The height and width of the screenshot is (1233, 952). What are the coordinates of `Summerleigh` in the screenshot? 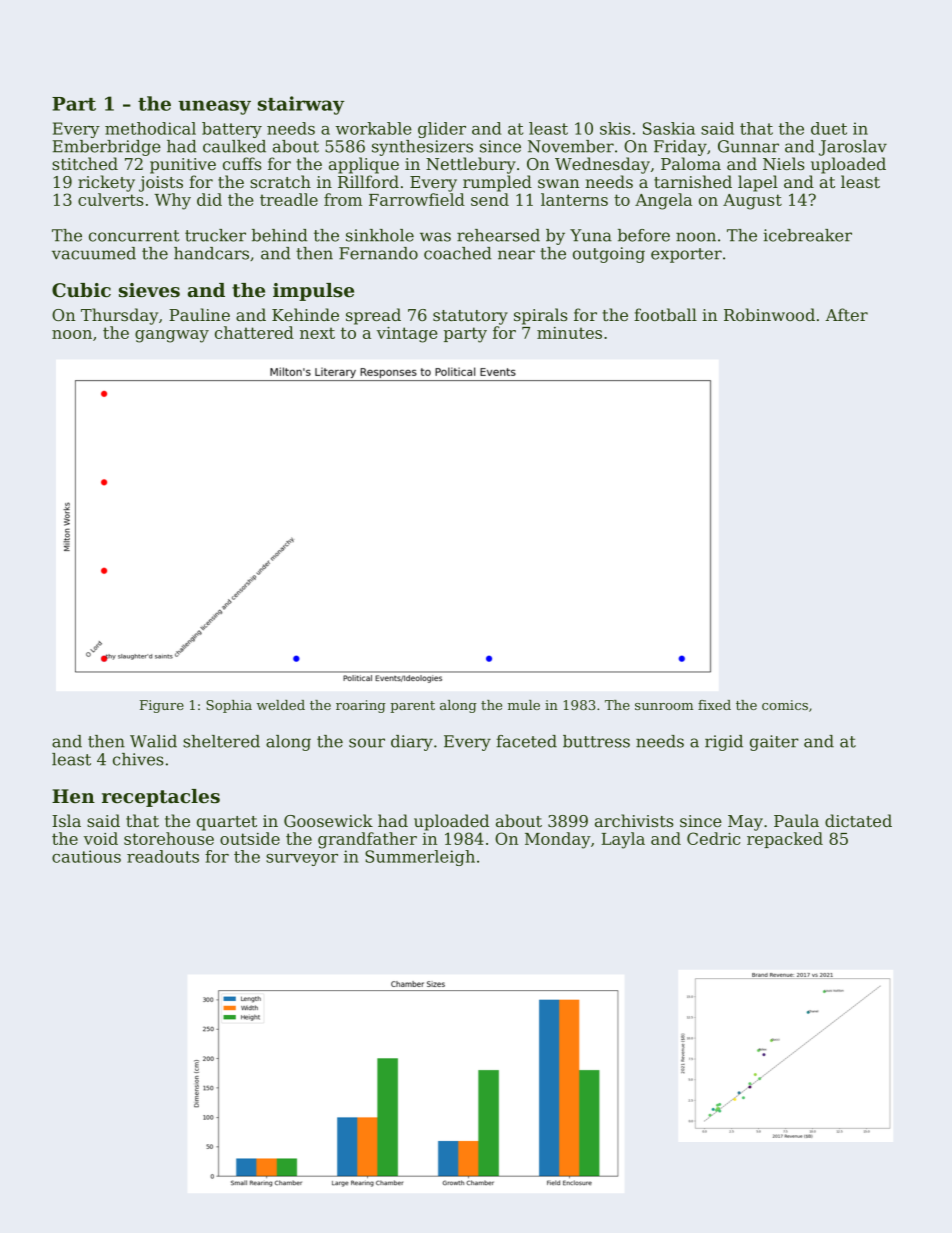 It's located at (420, 858).
